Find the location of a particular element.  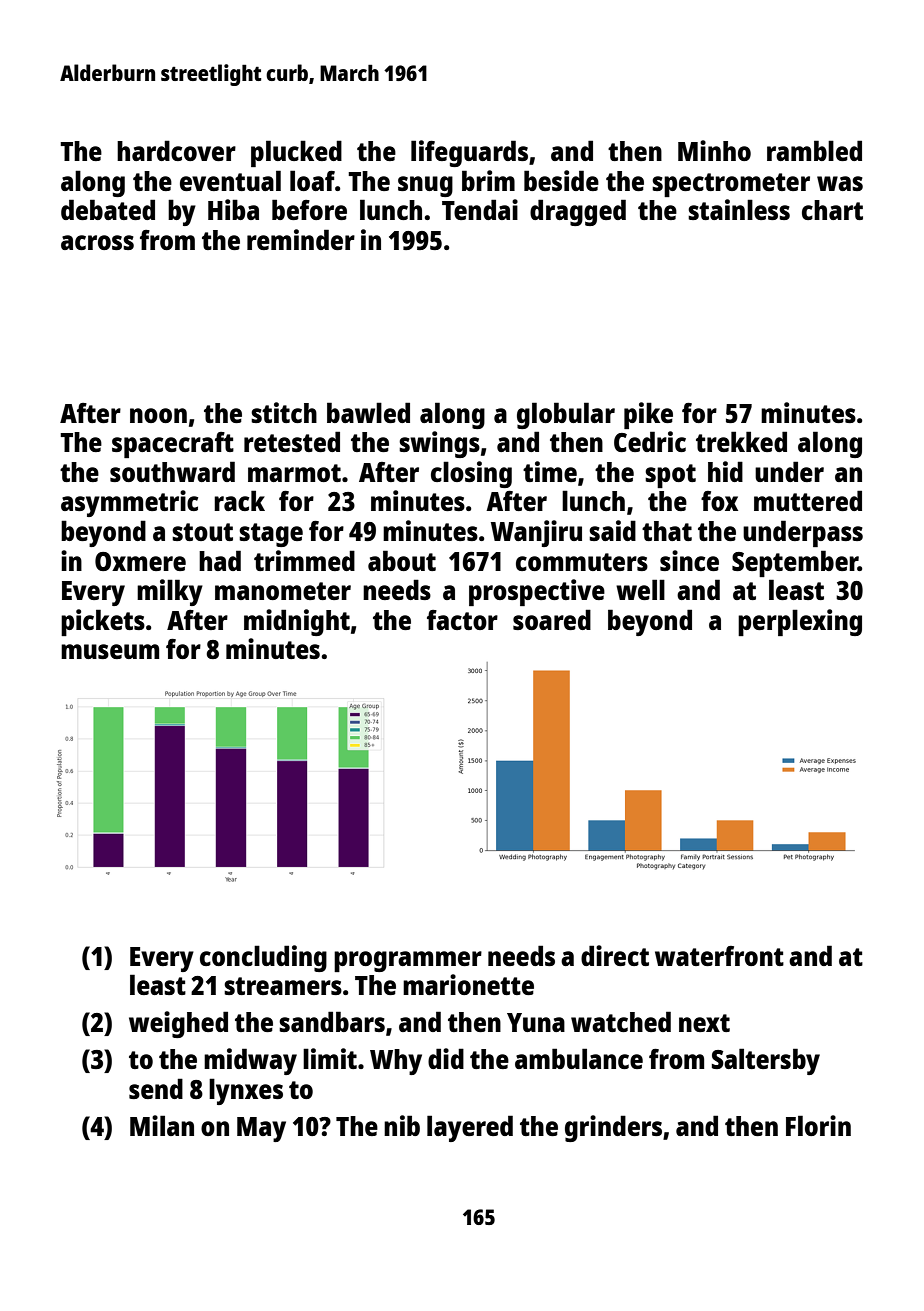

globular is located at coordinates (566, 415).
